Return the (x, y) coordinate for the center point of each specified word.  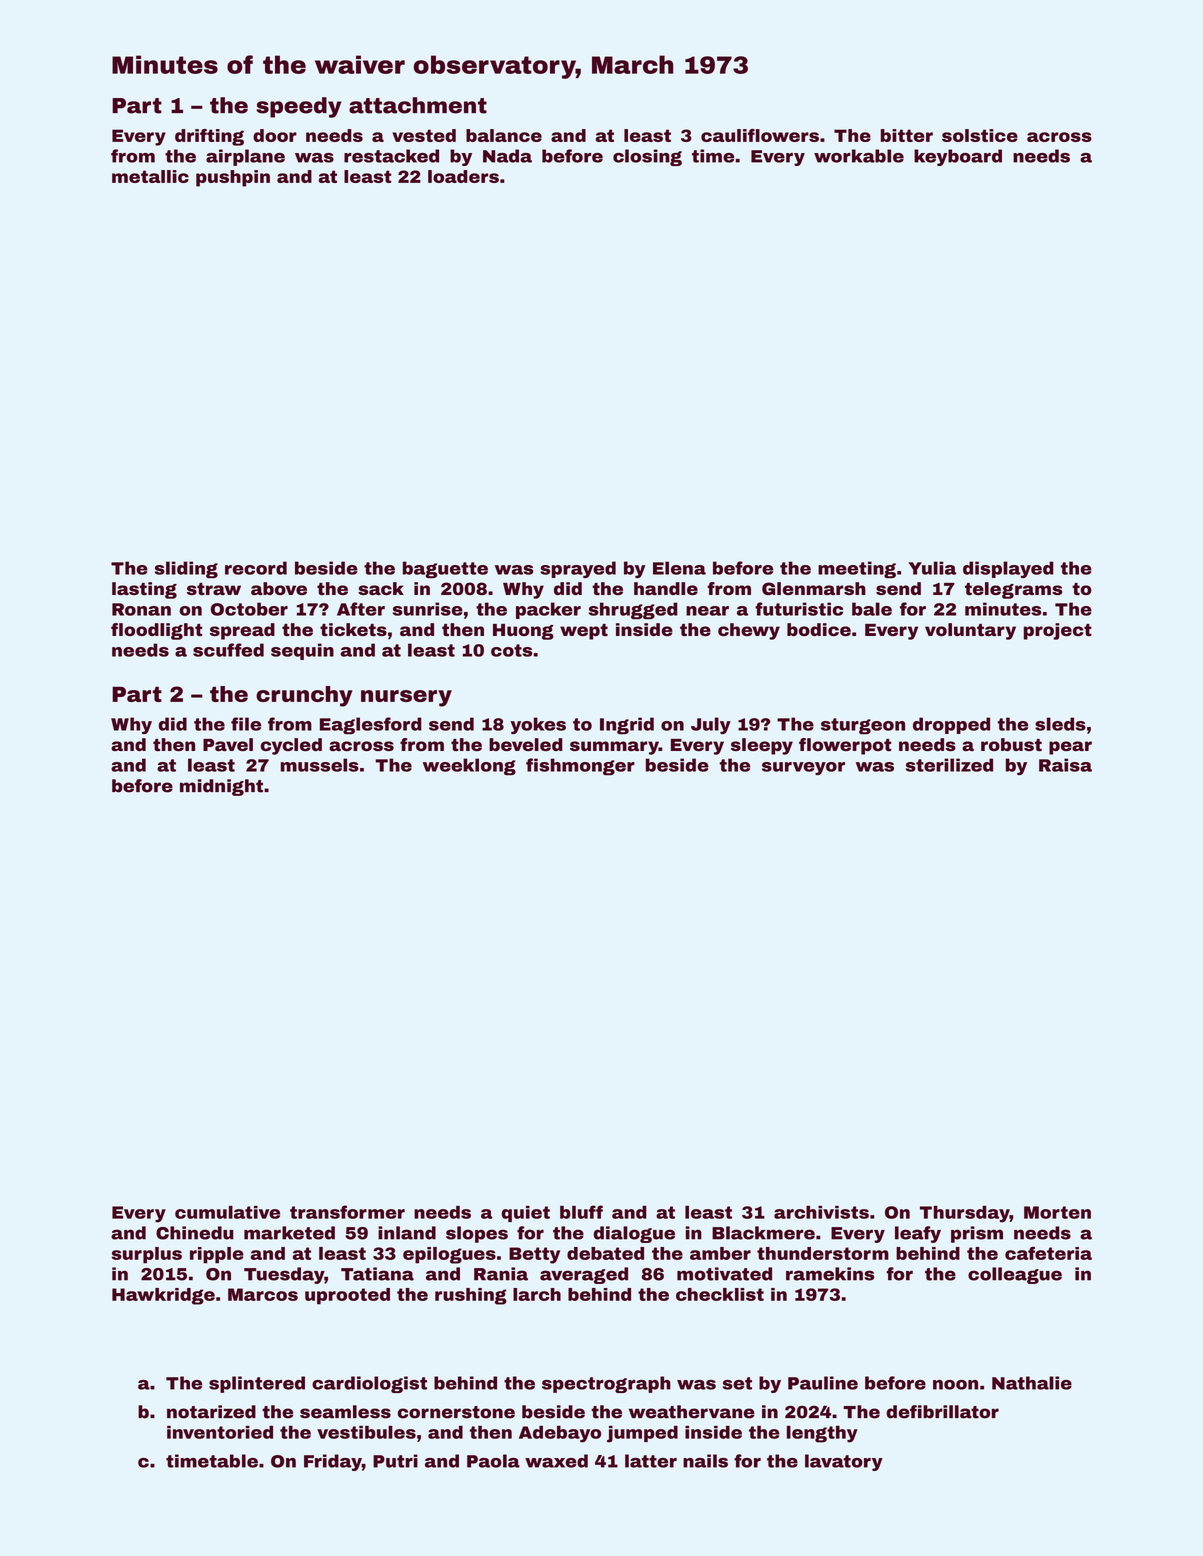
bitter (907, 135)
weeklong (469, 766)
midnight (221, 787)
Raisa (1065, 765)
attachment (418, 105)
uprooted (347, 1296)
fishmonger (580, 766)
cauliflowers (760, 135)
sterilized (949, 765)
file (246, 724)
